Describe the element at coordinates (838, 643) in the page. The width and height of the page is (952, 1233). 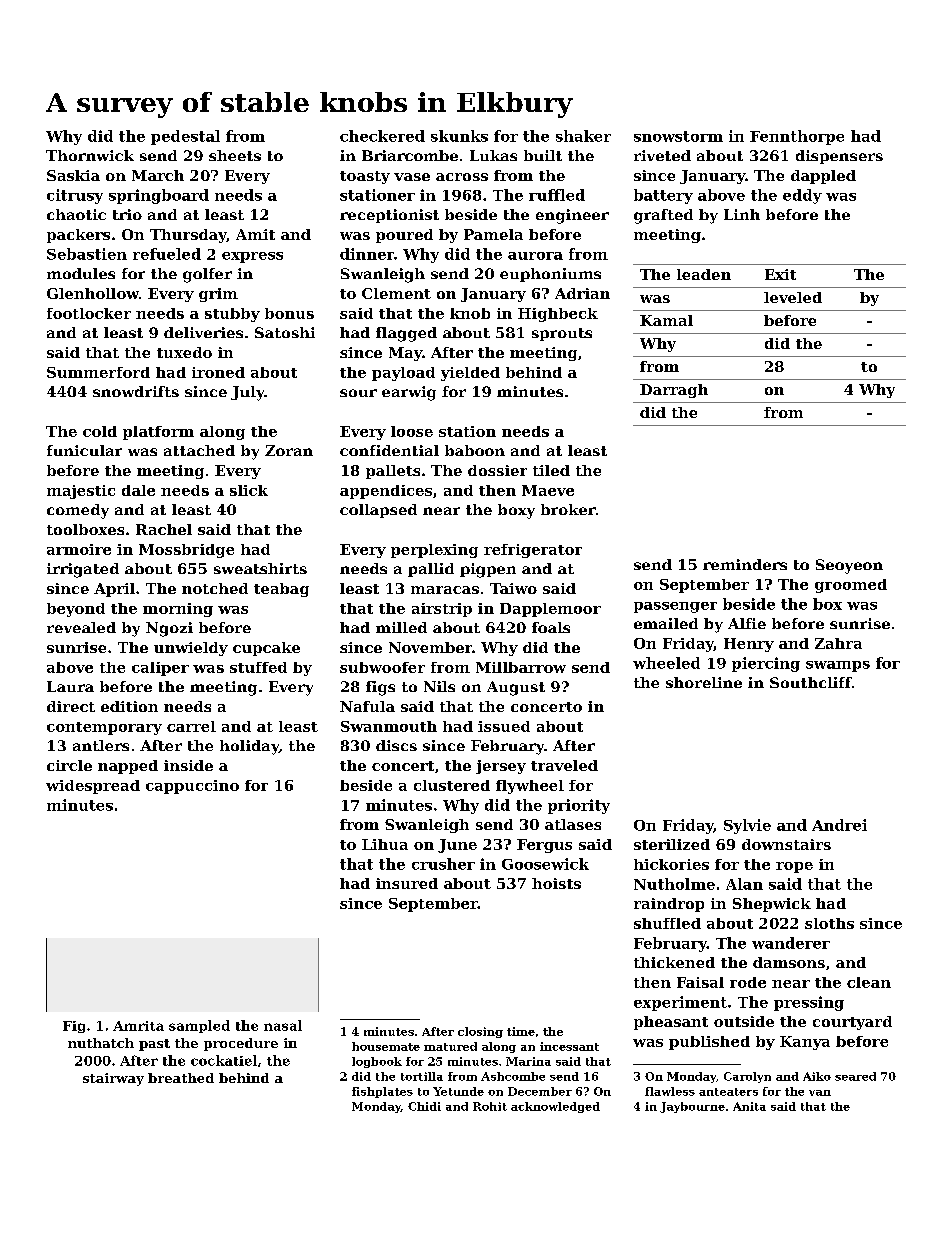
I see `Zahra` at that location.
